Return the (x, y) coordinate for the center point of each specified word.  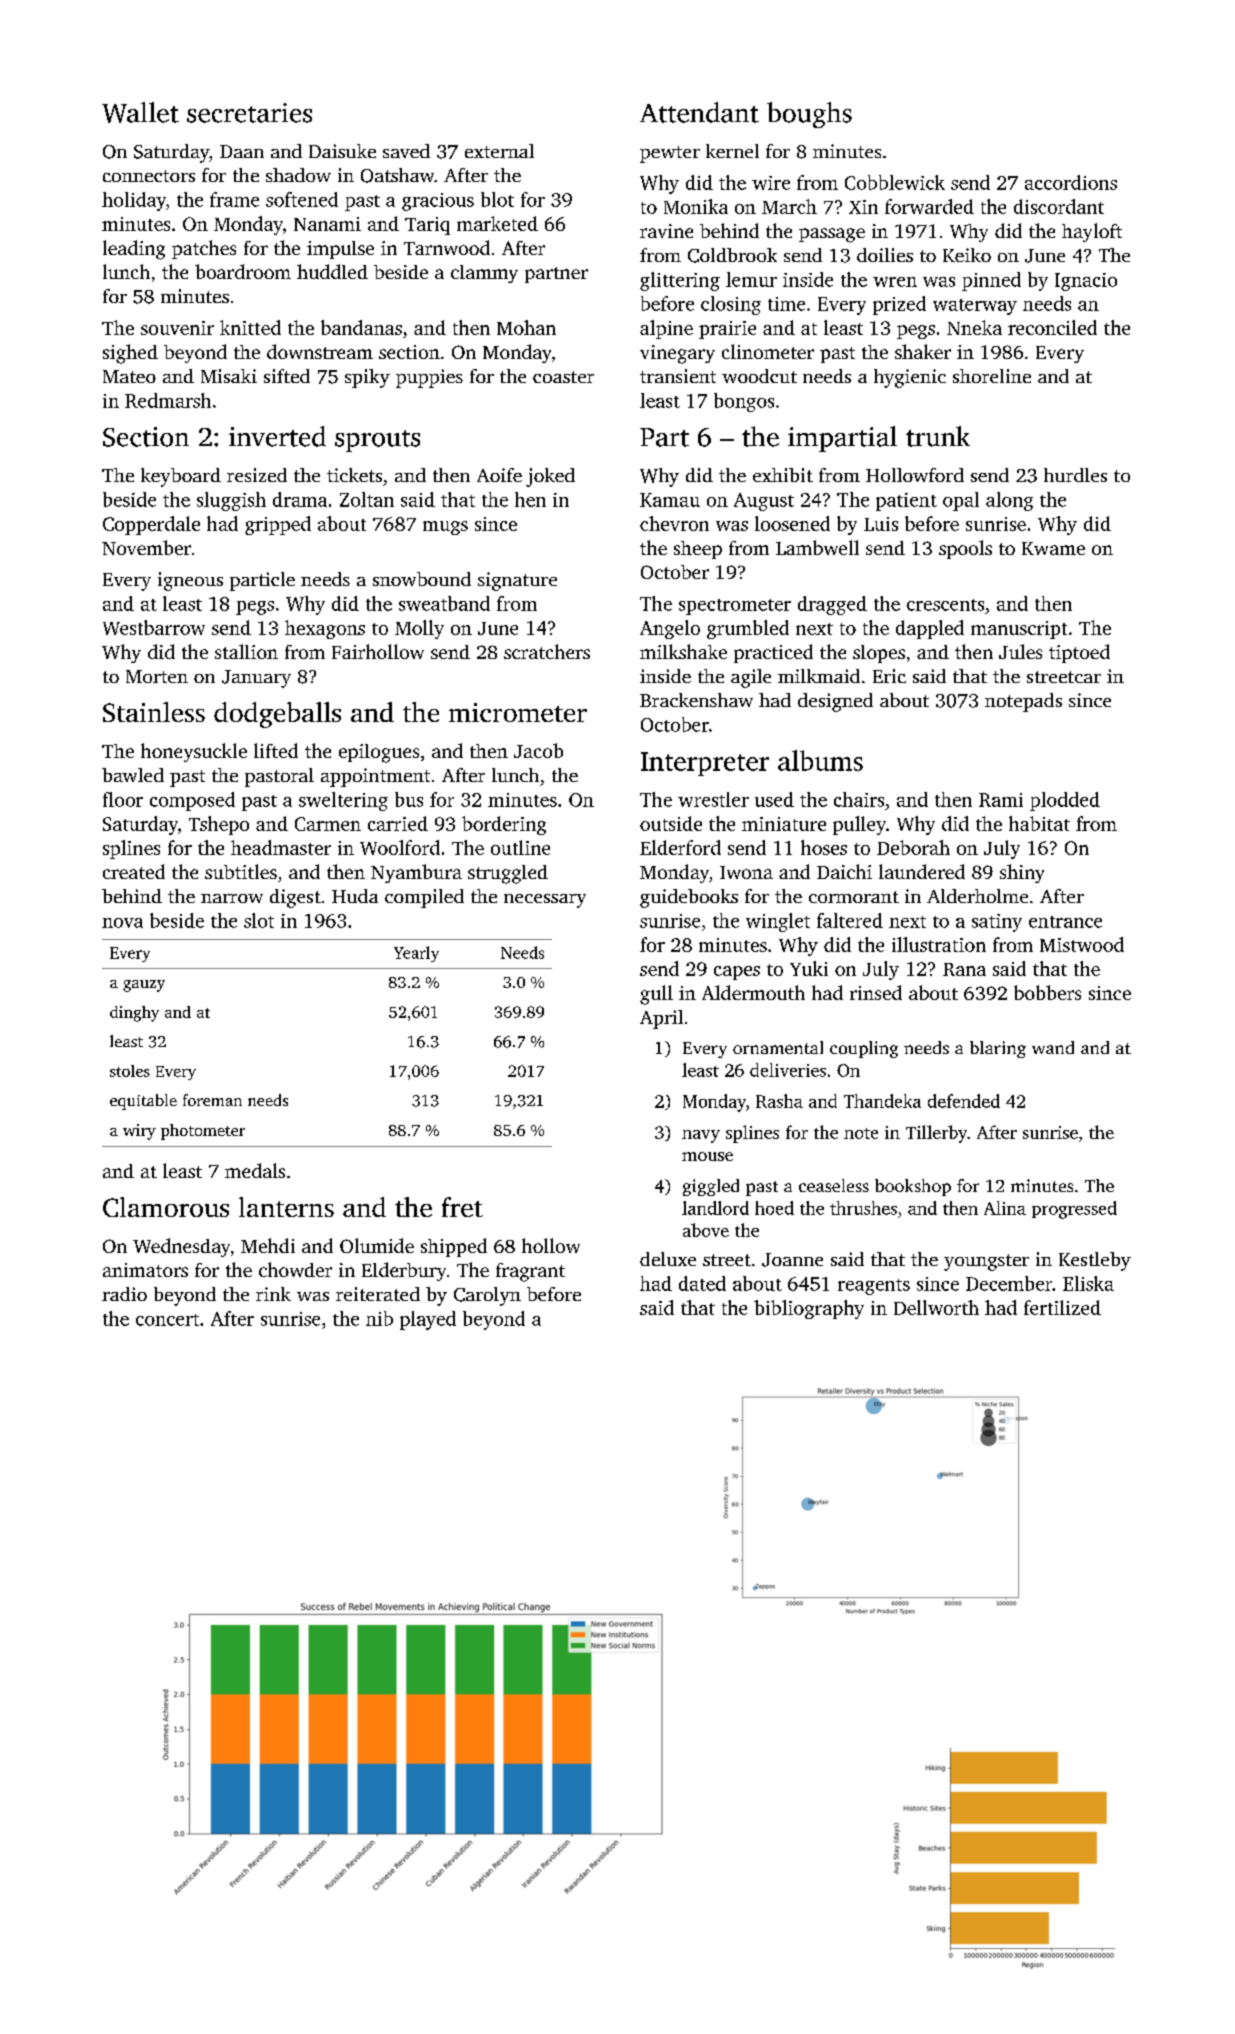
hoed (774, 1208)
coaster (563, 377)
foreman (212, 1100)
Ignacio (1086, 282)
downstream (320, 351)
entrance (1065, 922)
